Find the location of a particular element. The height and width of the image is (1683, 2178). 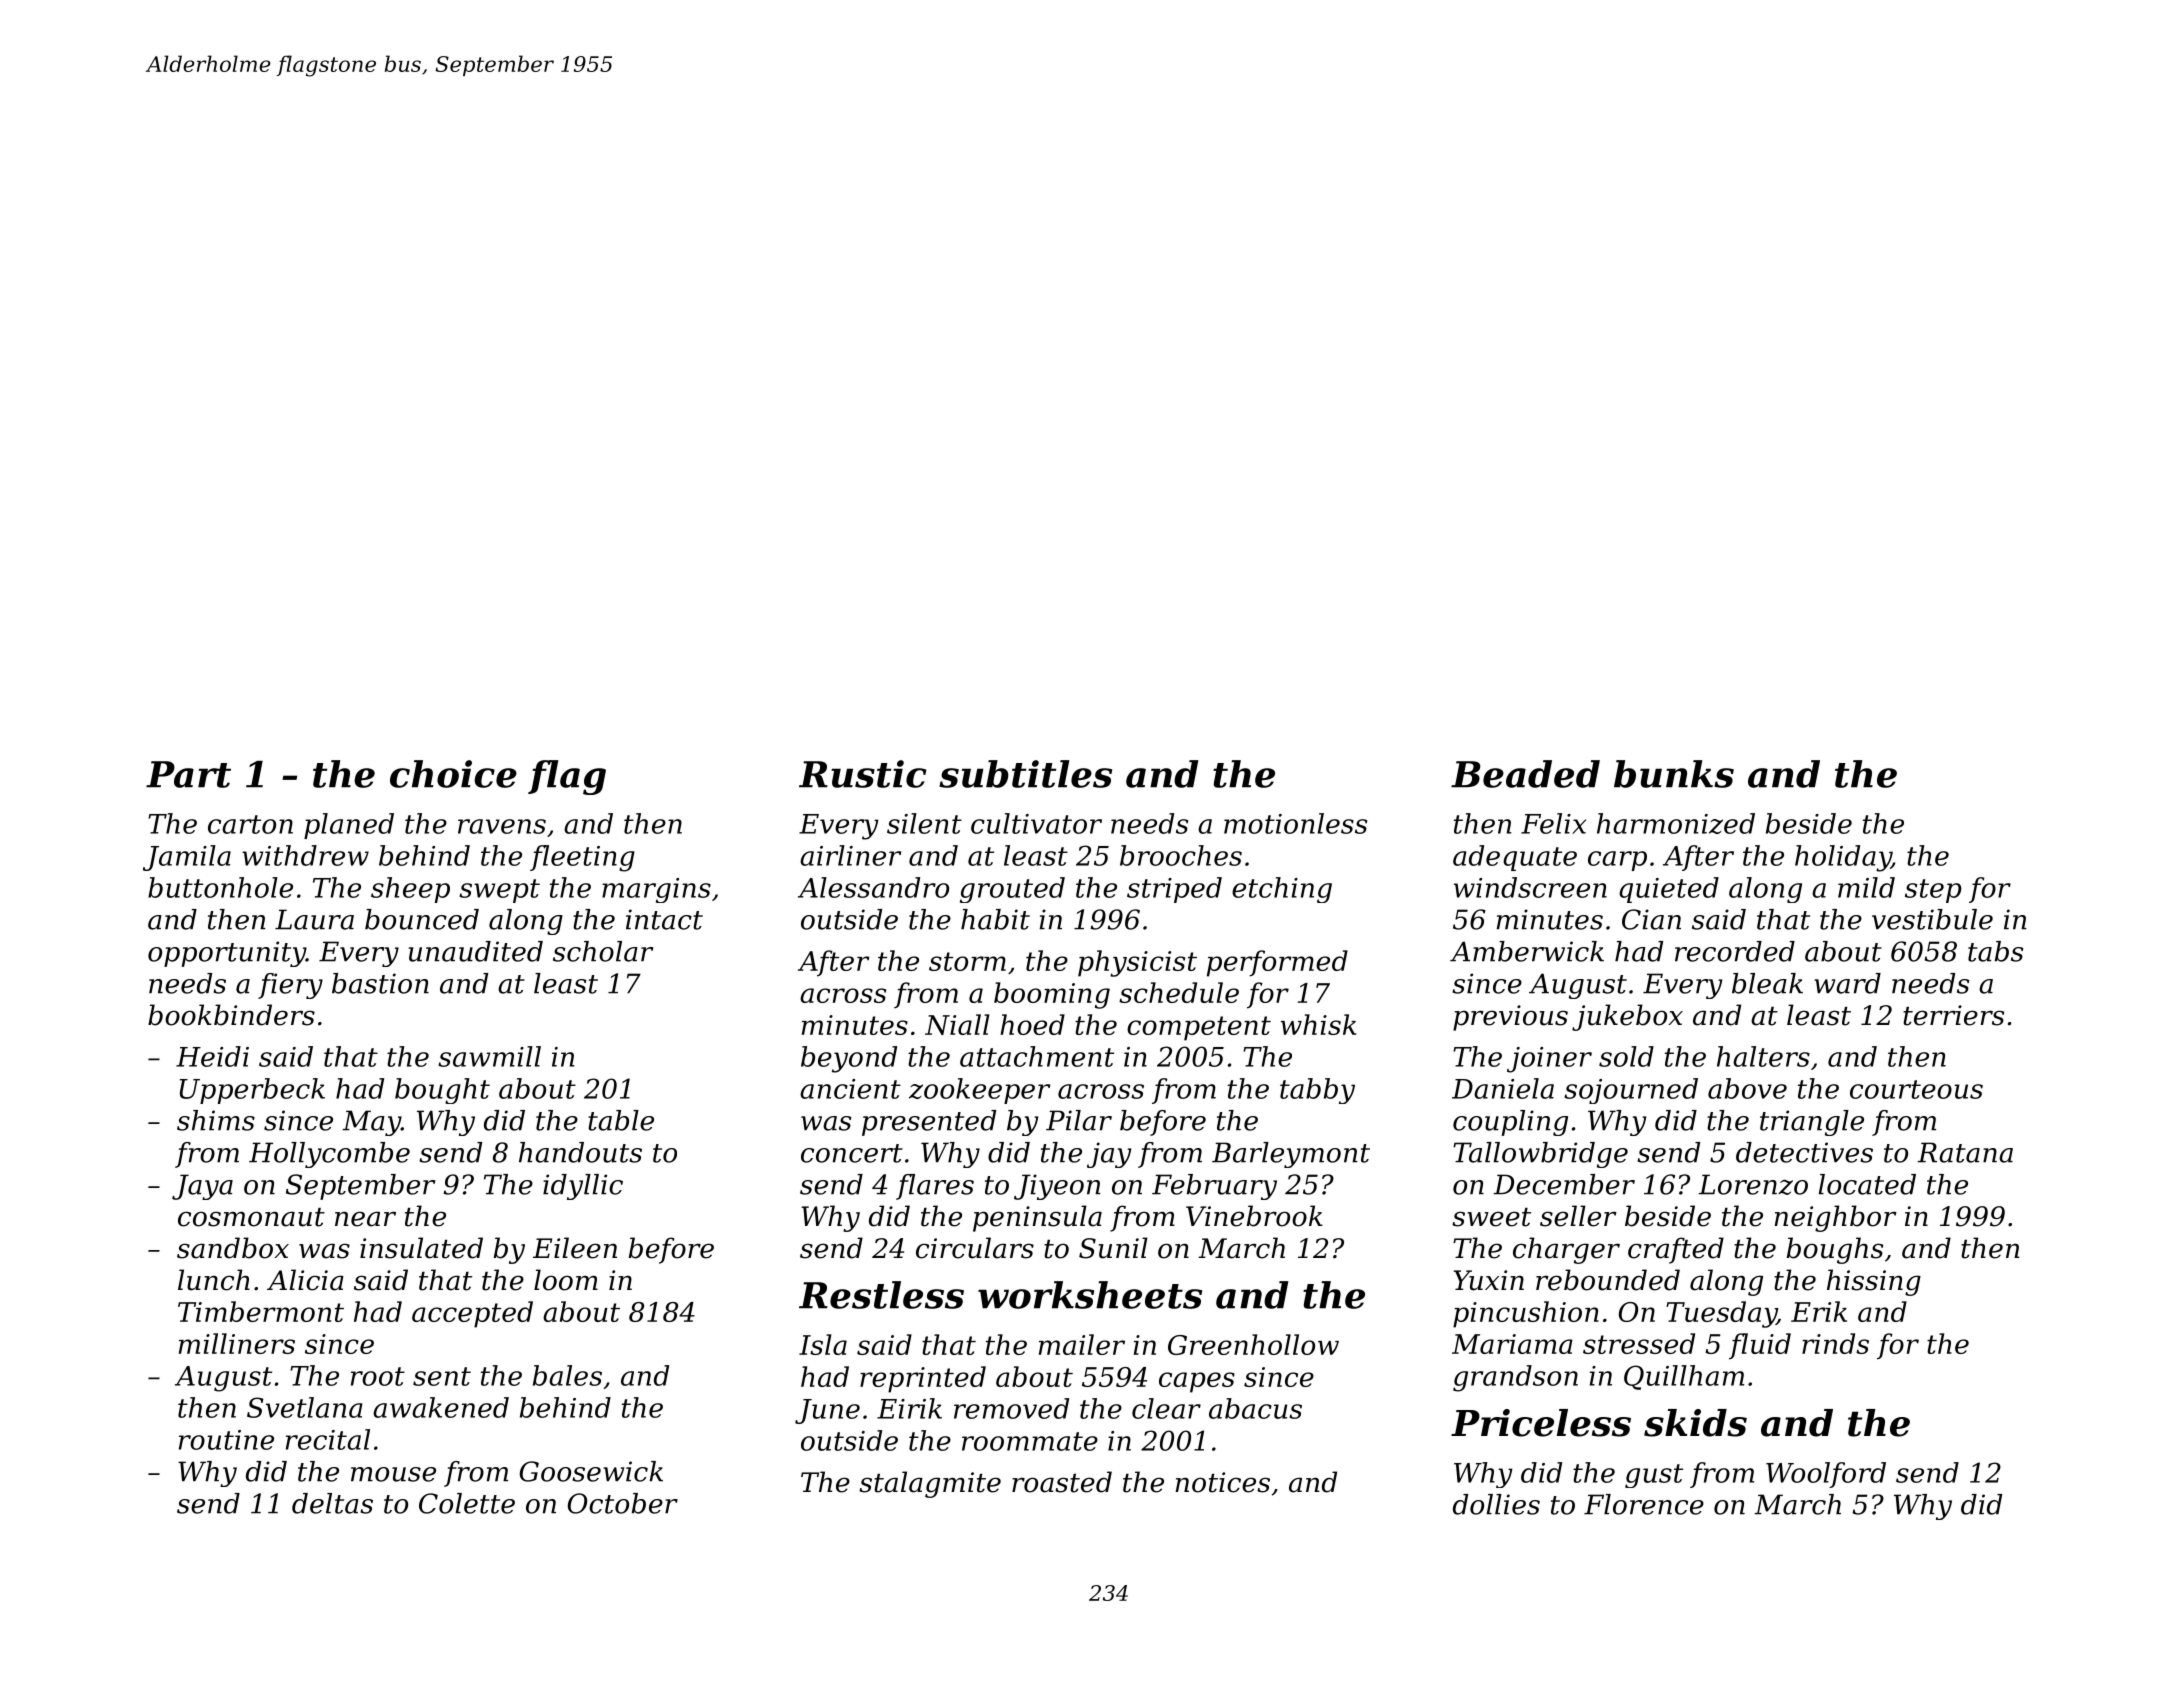

step is located at coordinates (1933, 891).
